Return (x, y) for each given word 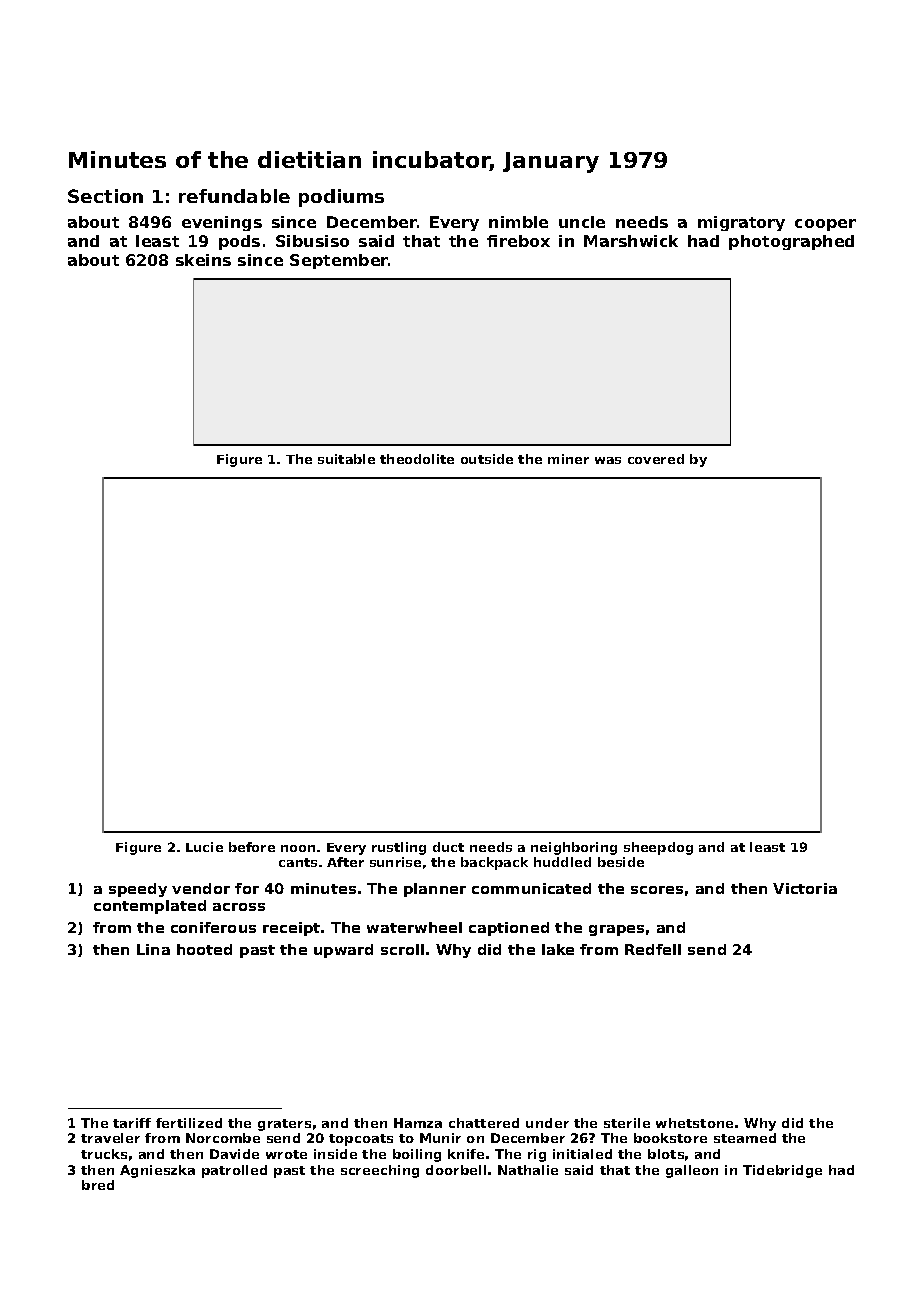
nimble (518, 222)
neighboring (574, 848)
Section (105, 196)
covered (656, 459)
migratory (741, 223)
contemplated (150, 907)
